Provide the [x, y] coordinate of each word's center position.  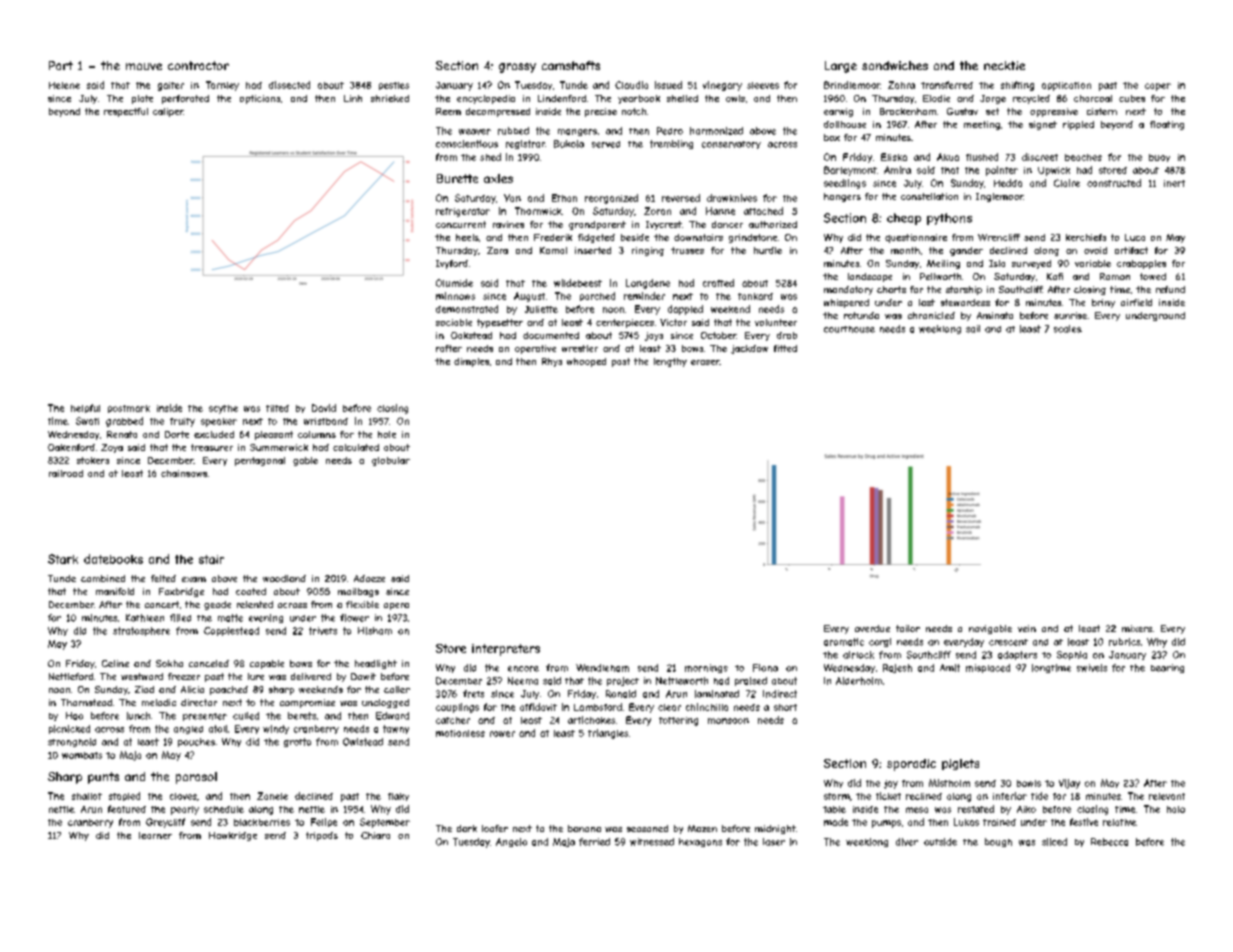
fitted [785, 348]
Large [841, 67]
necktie [1004, 65]
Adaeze [369, 578]
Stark [63, 559]
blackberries [262, 822]
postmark [129, 409]
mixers [1137, 628]
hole [387, 434]
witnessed [652, 842]
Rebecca [1109, 842]
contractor [198, 65]
